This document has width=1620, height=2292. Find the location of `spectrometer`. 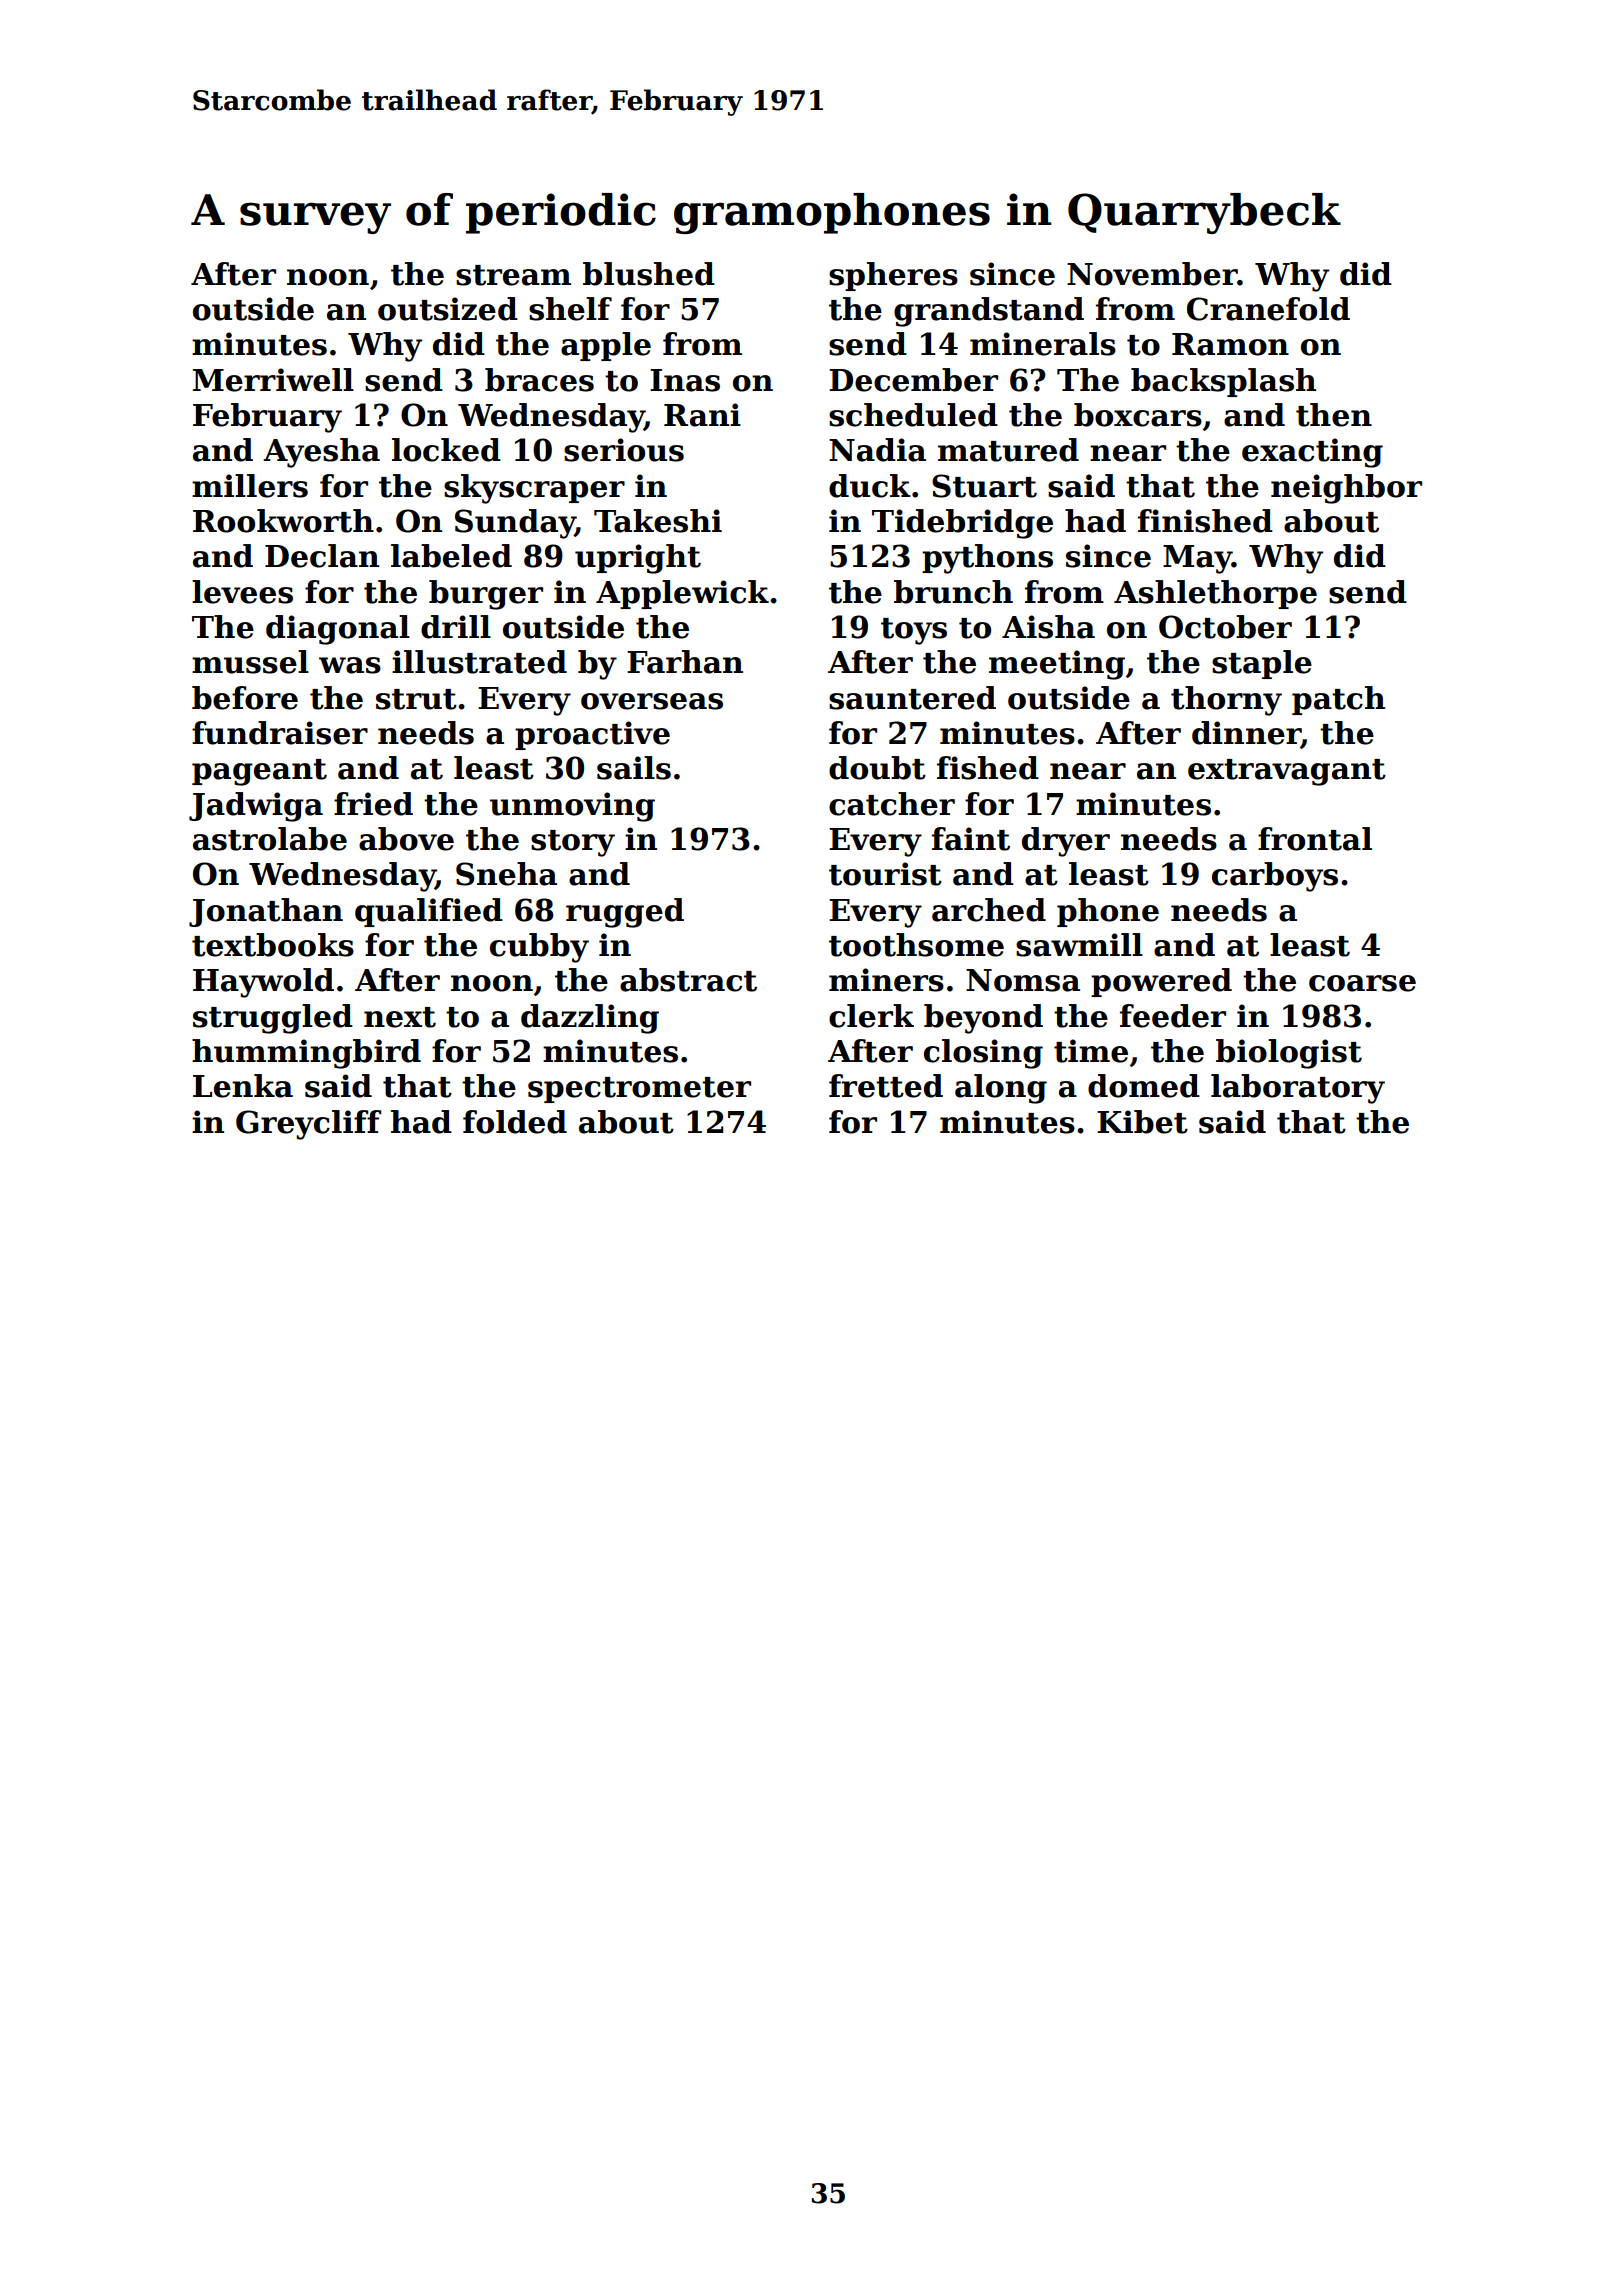

spectrometer is located at coordinates (639, 1090).
